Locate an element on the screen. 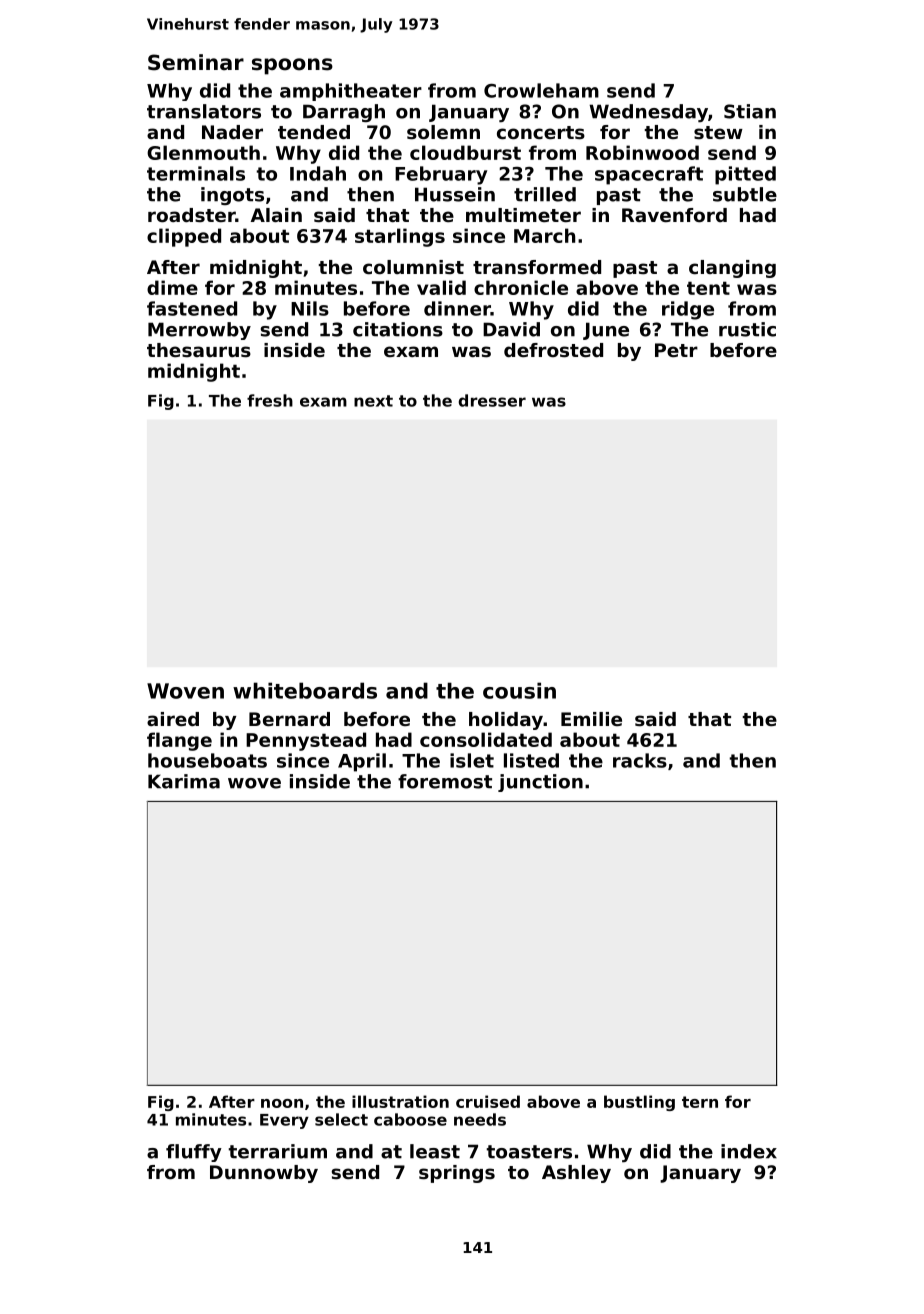  thesaurus is located at coordinates (199, 350).
